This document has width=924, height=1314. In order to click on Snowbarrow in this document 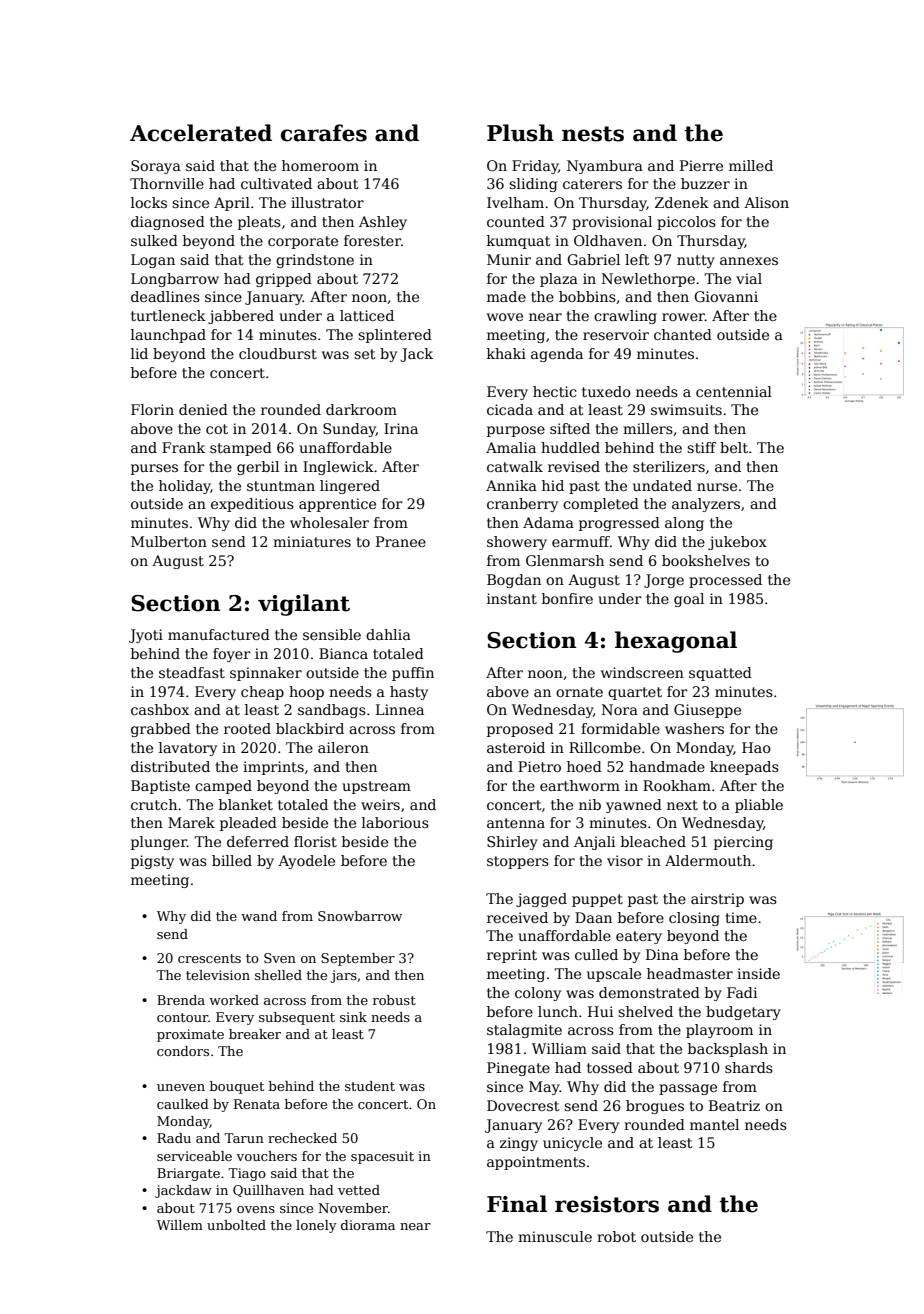, I will do `click(360, 916)`.
